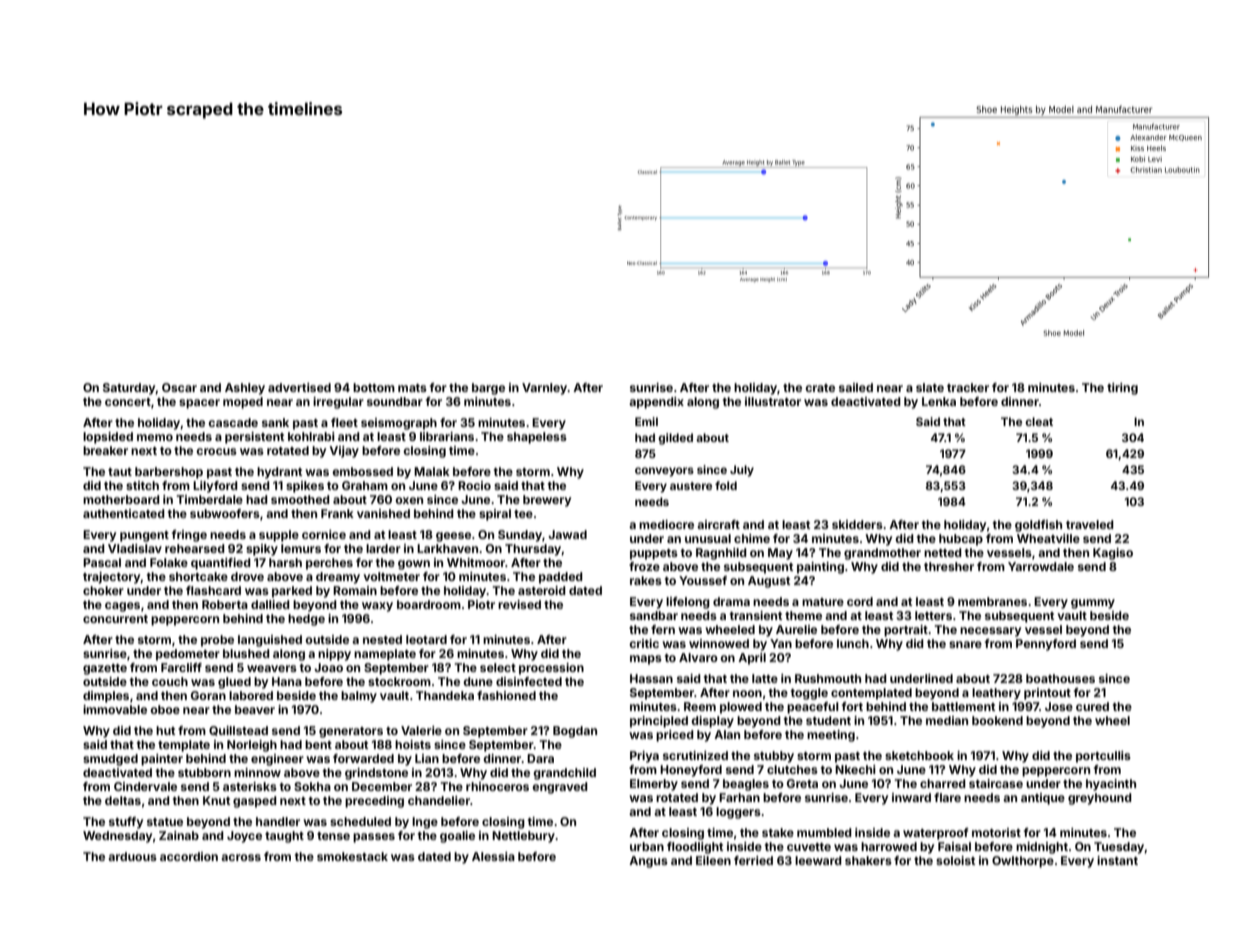 The image size is (1233, 952). What do you see at coordinates (1092, 706) in the document?
I see `cured` at bounding box center [1092, 706].
